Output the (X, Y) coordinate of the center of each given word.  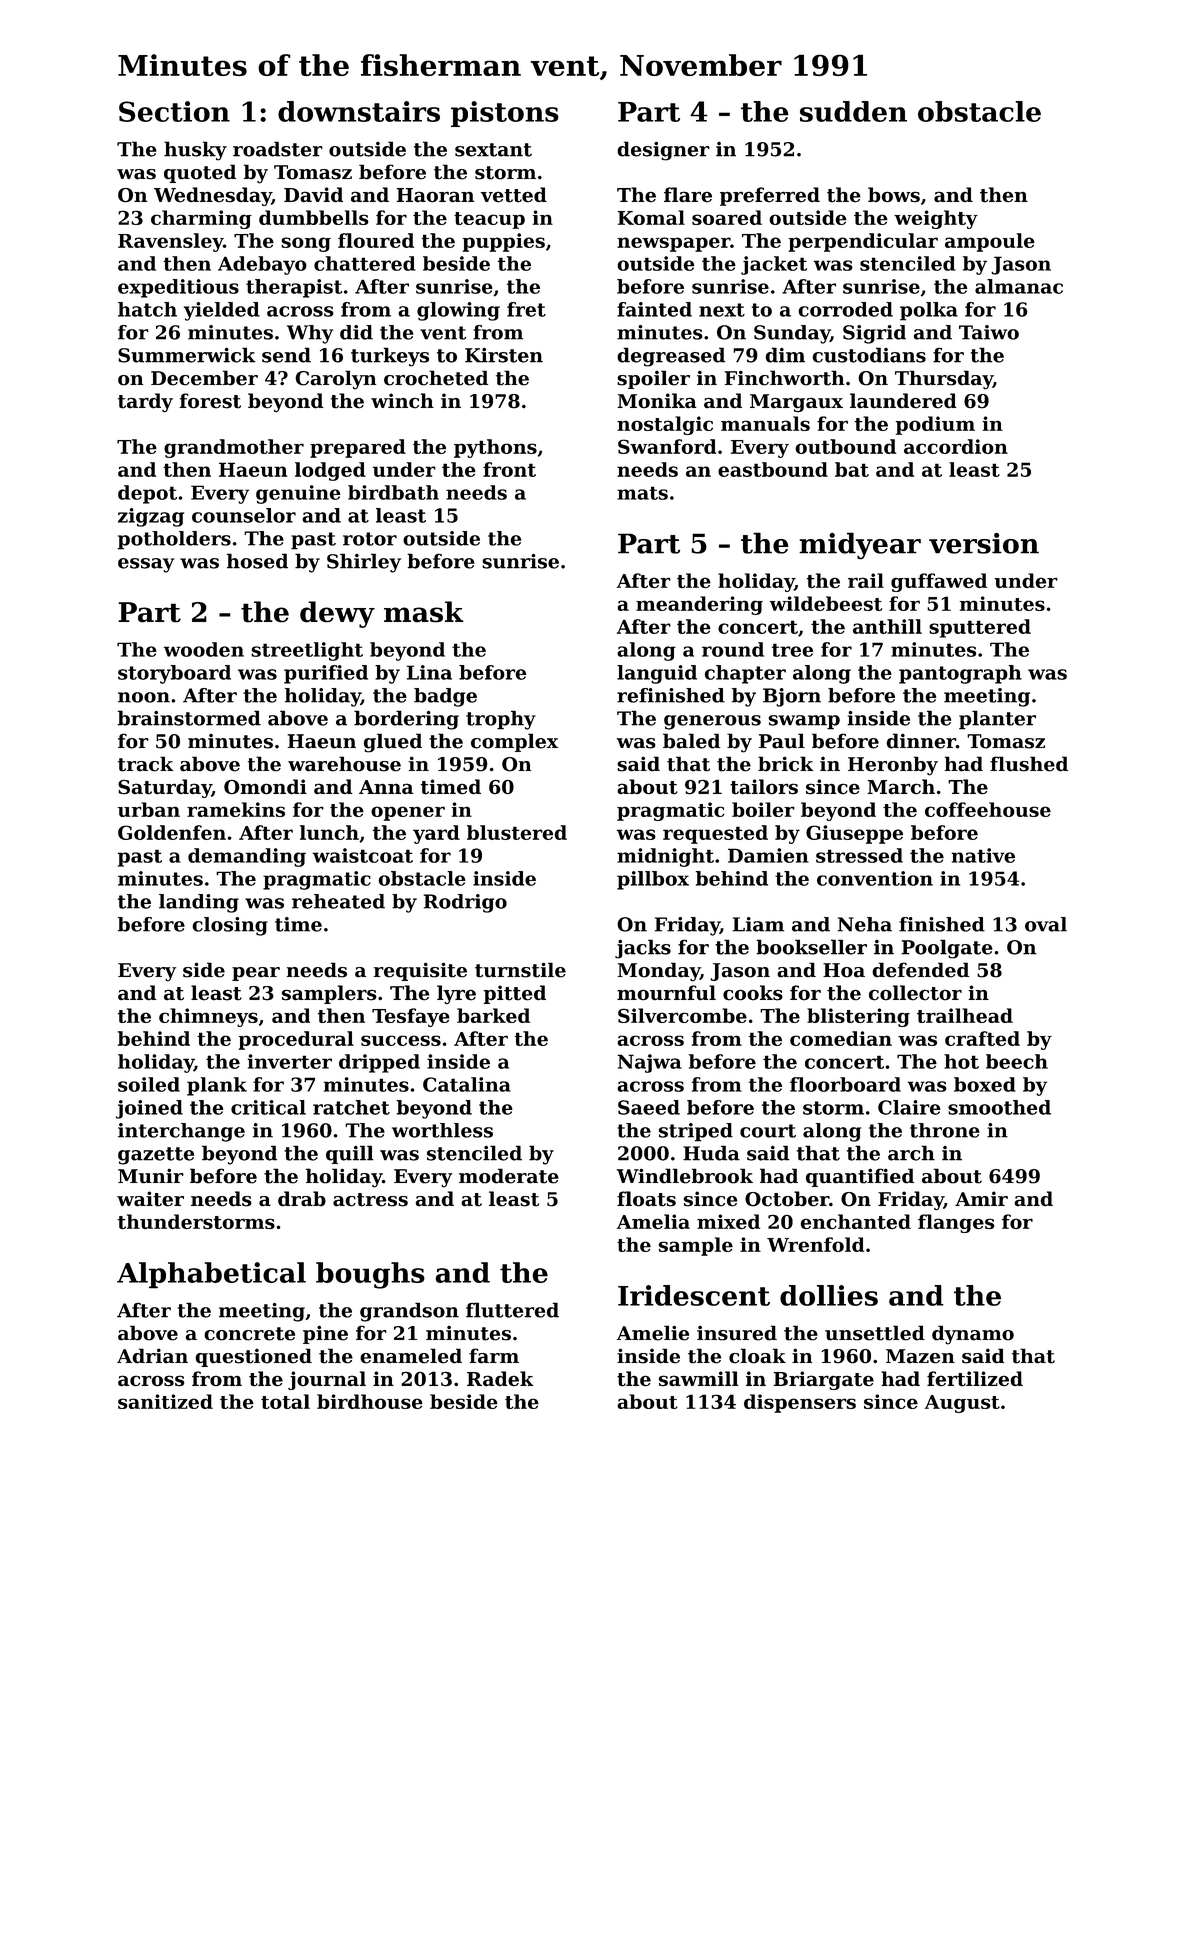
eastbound (773, 469)
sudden (853, 111)
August (962, 1404)
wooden (204, 649)
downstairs (359, 111)
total (285, 1401)
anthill (887, 626)
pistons (505, 114)
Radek (500, 1379)
